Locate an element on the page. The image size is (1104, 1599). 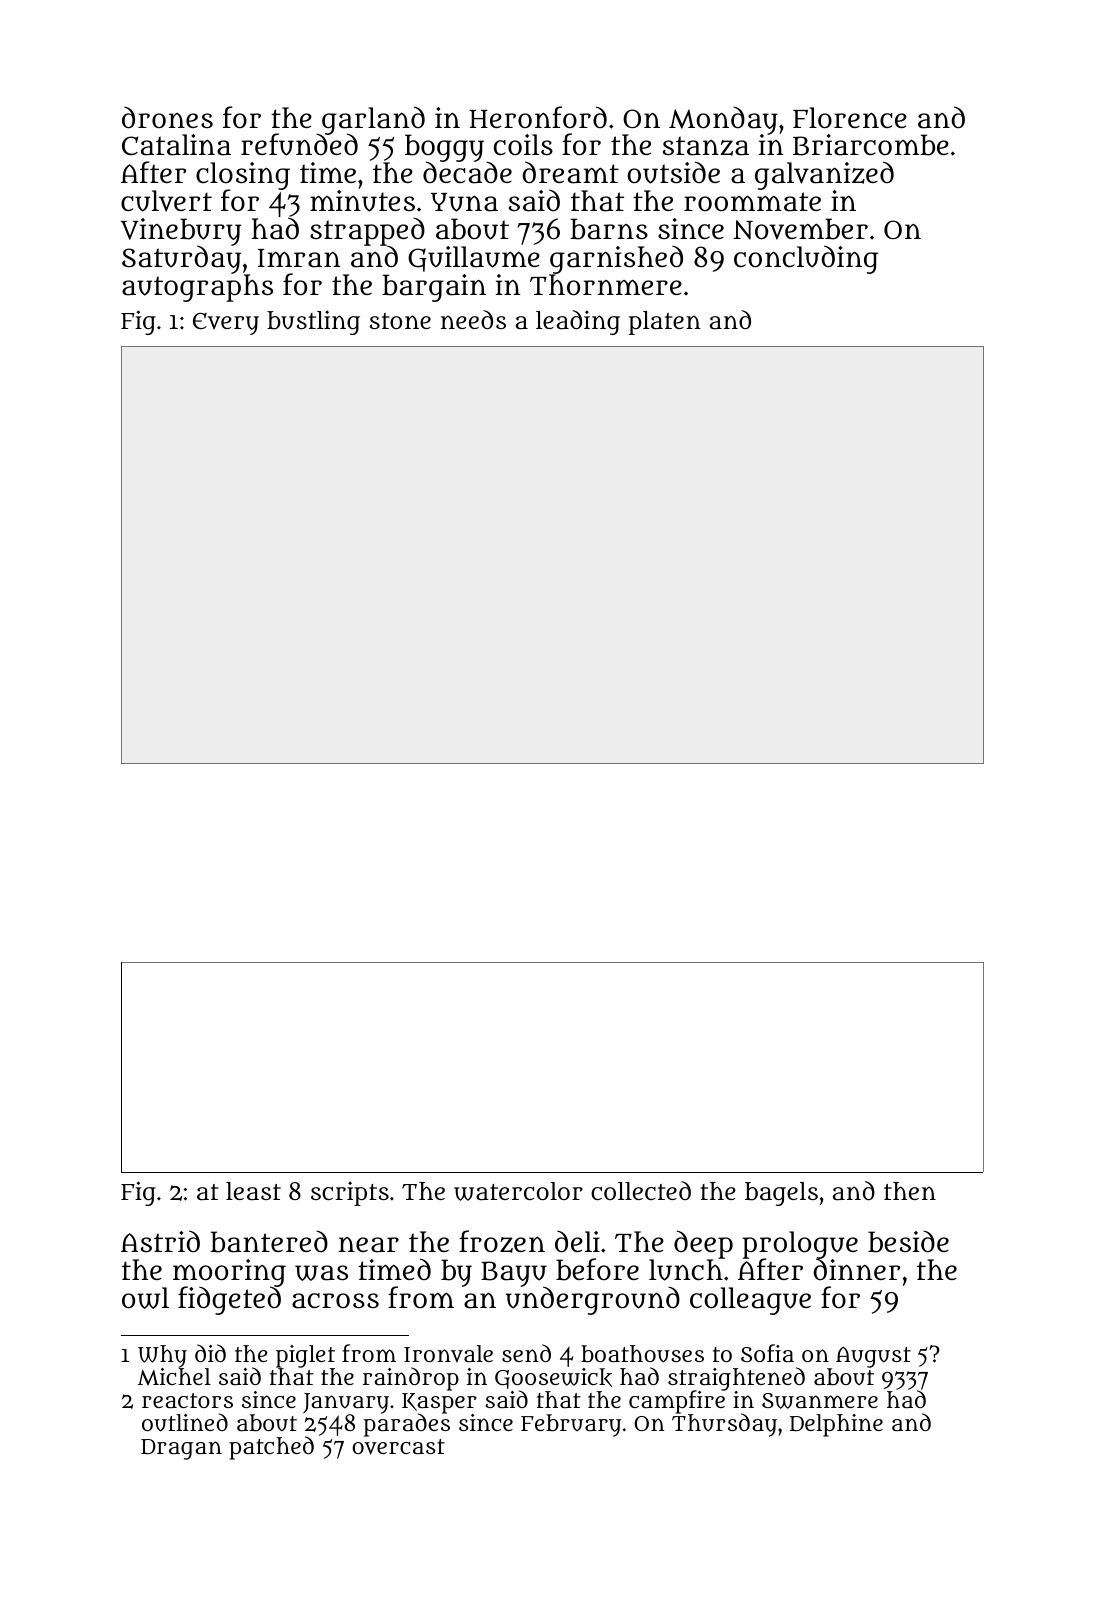
Astrid is located at coordinates (160, 1241).
